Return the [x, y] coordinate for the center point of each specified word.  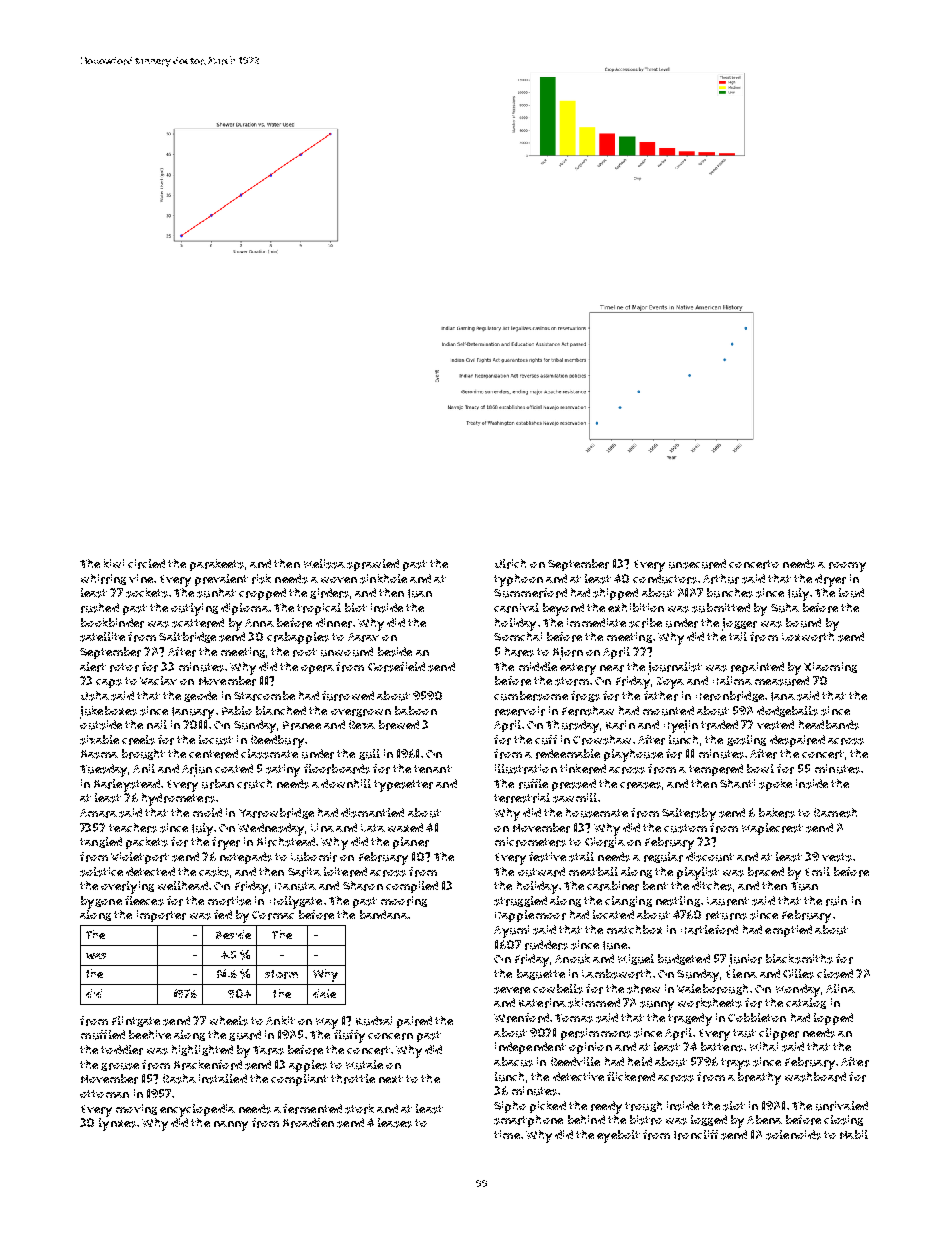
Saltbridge [187, 637]
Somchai [518, 636]
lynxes [117, 1124]
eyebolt [618, 1136]
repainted [757, 668]
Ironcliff [696, 1135]
